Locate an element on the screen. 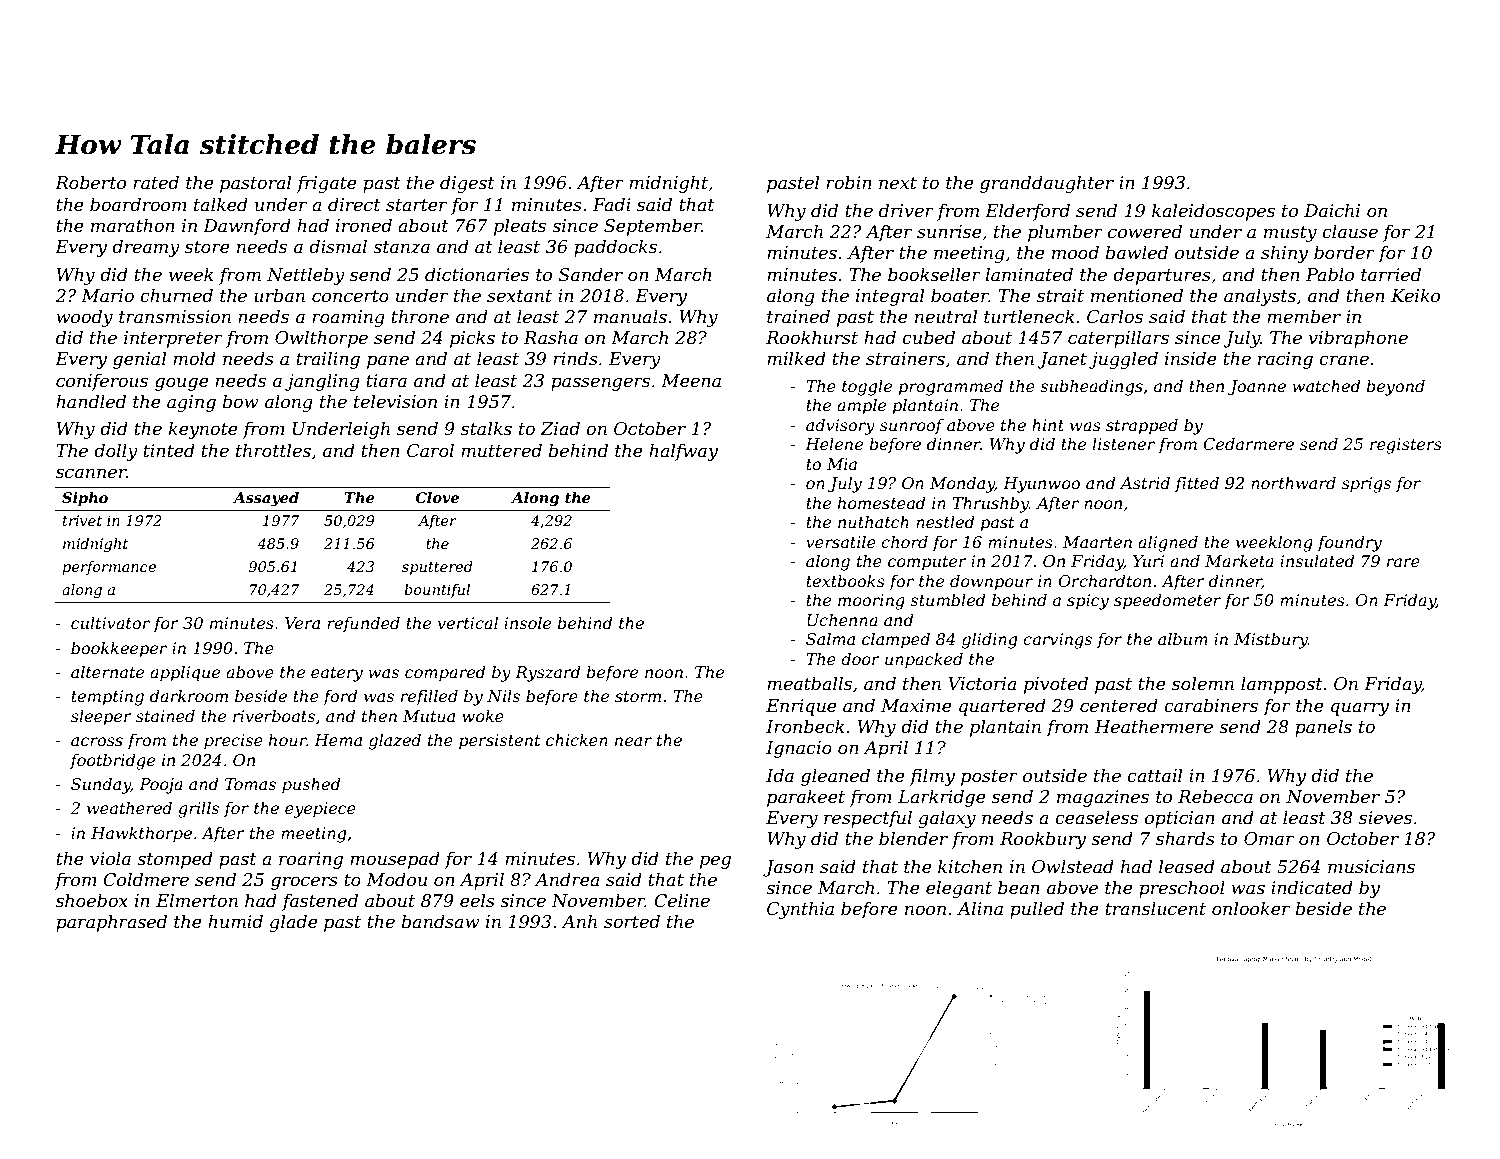 This screenshot has height=1159, width=1500. cultivator is located at coordinates (110, 622).
